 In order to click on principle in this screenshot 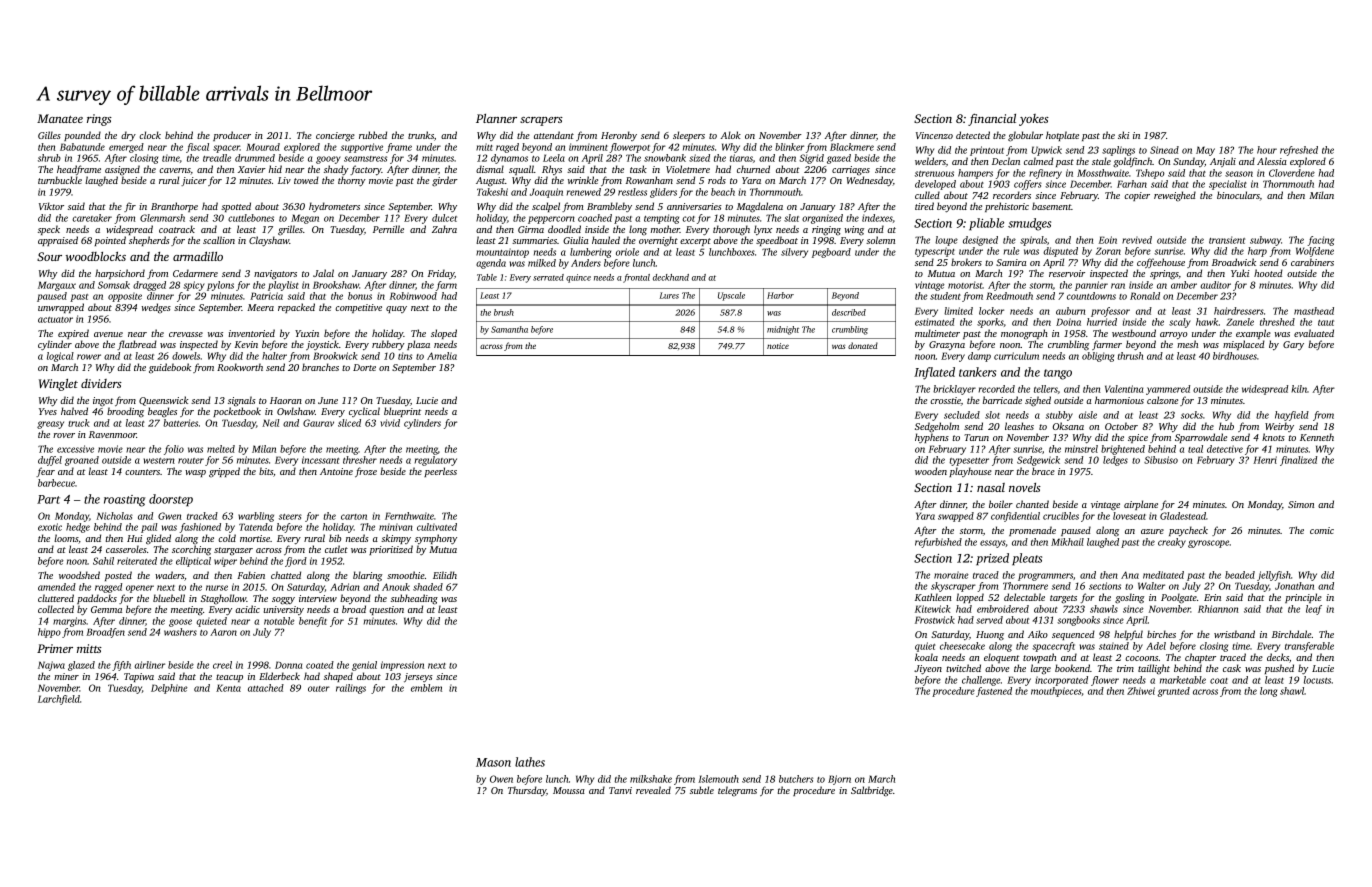, I will do `click(1303, 598)`.
